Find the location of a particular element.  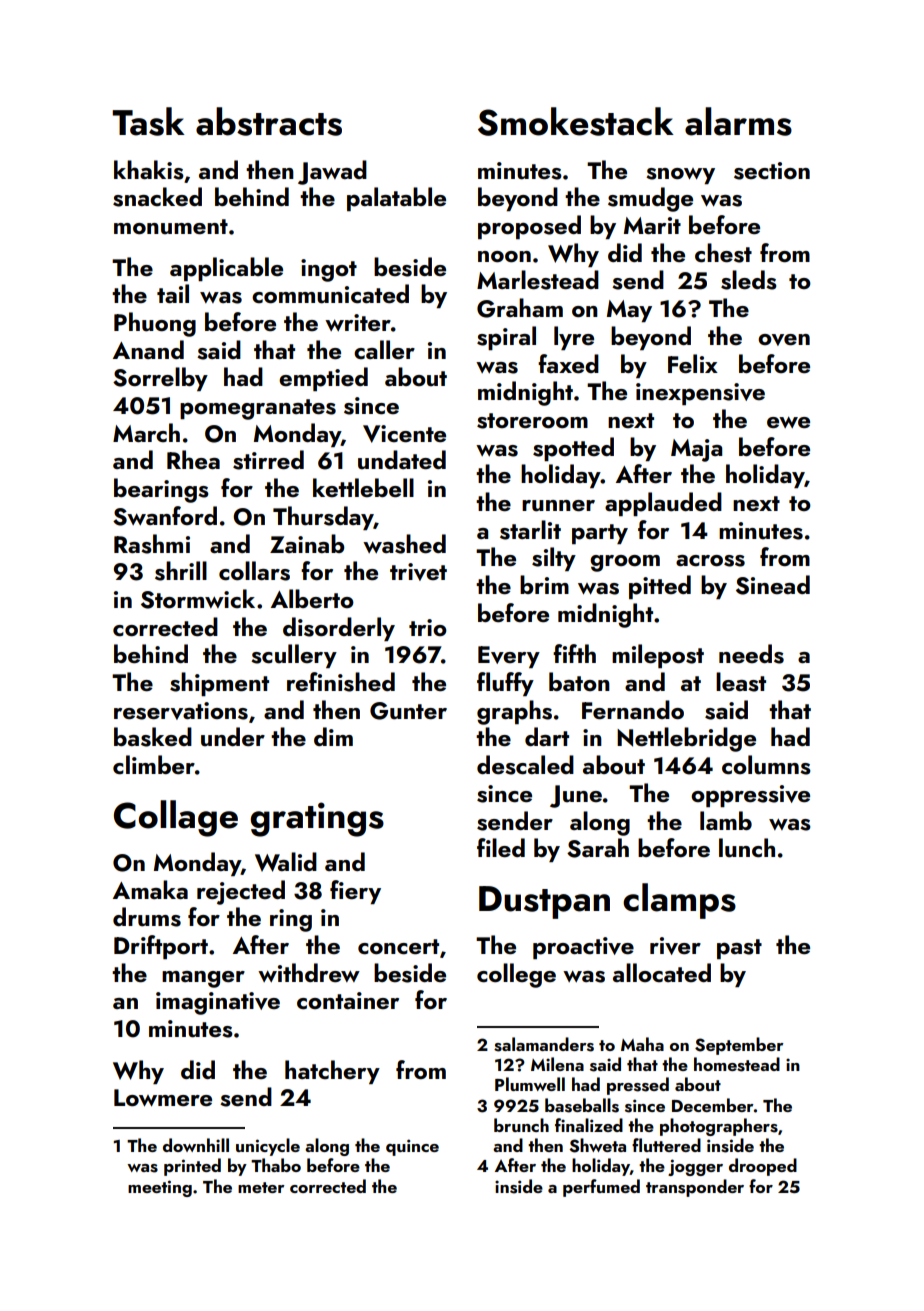

Amaka is located at coordinates (150, 889).
